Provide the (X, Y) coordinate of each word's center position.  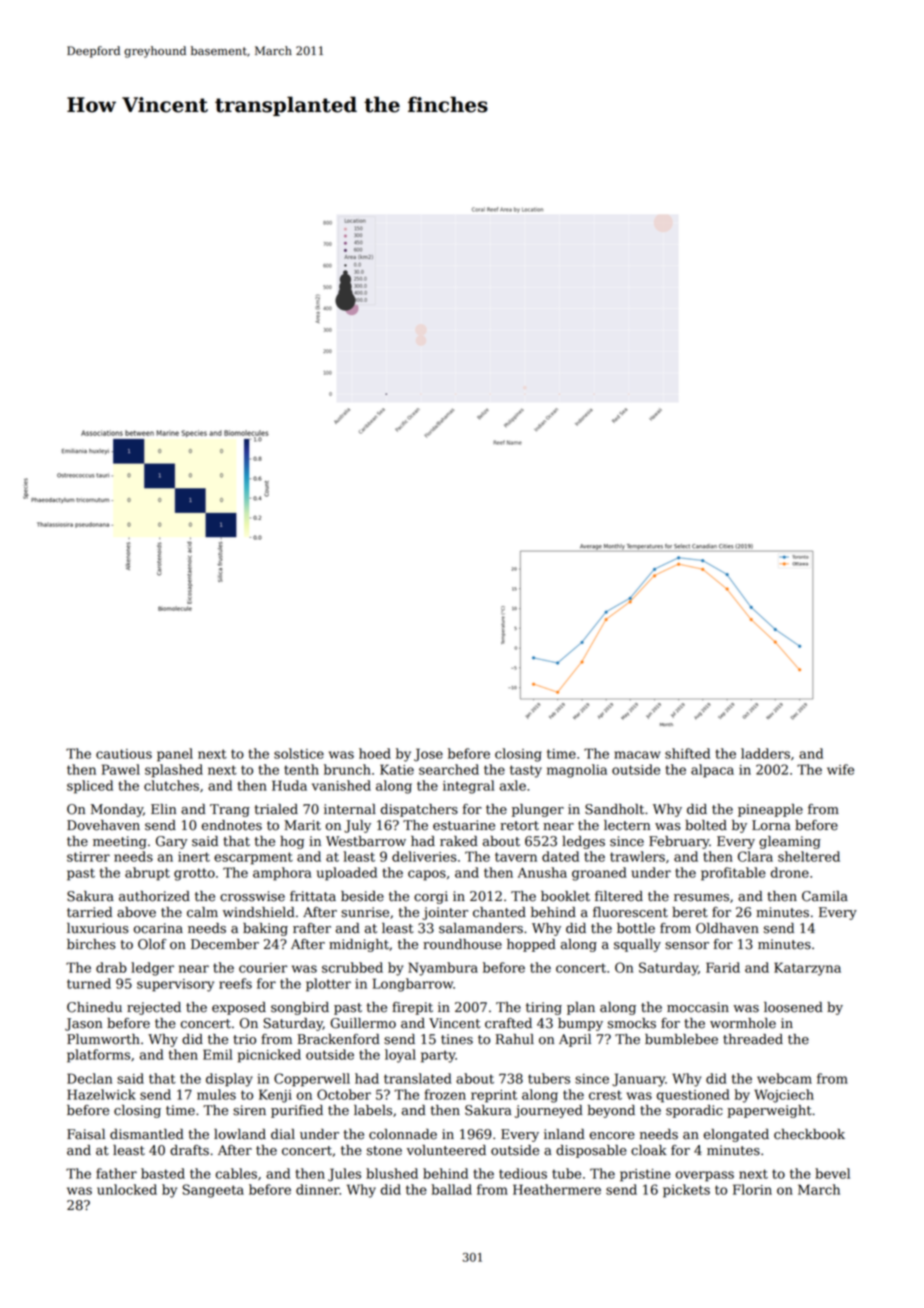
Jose (428, 755)
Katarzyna (807, 969)
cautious (124, 754)
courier (263, 968)
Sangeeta (213, 1191)
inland (564, 1134)
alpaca (712, 771)
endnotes (232, 825)
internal (350, 809)
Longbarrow (413, 985)
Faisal (86, 1134)
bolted (706, 825)
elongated (736, 1135)
